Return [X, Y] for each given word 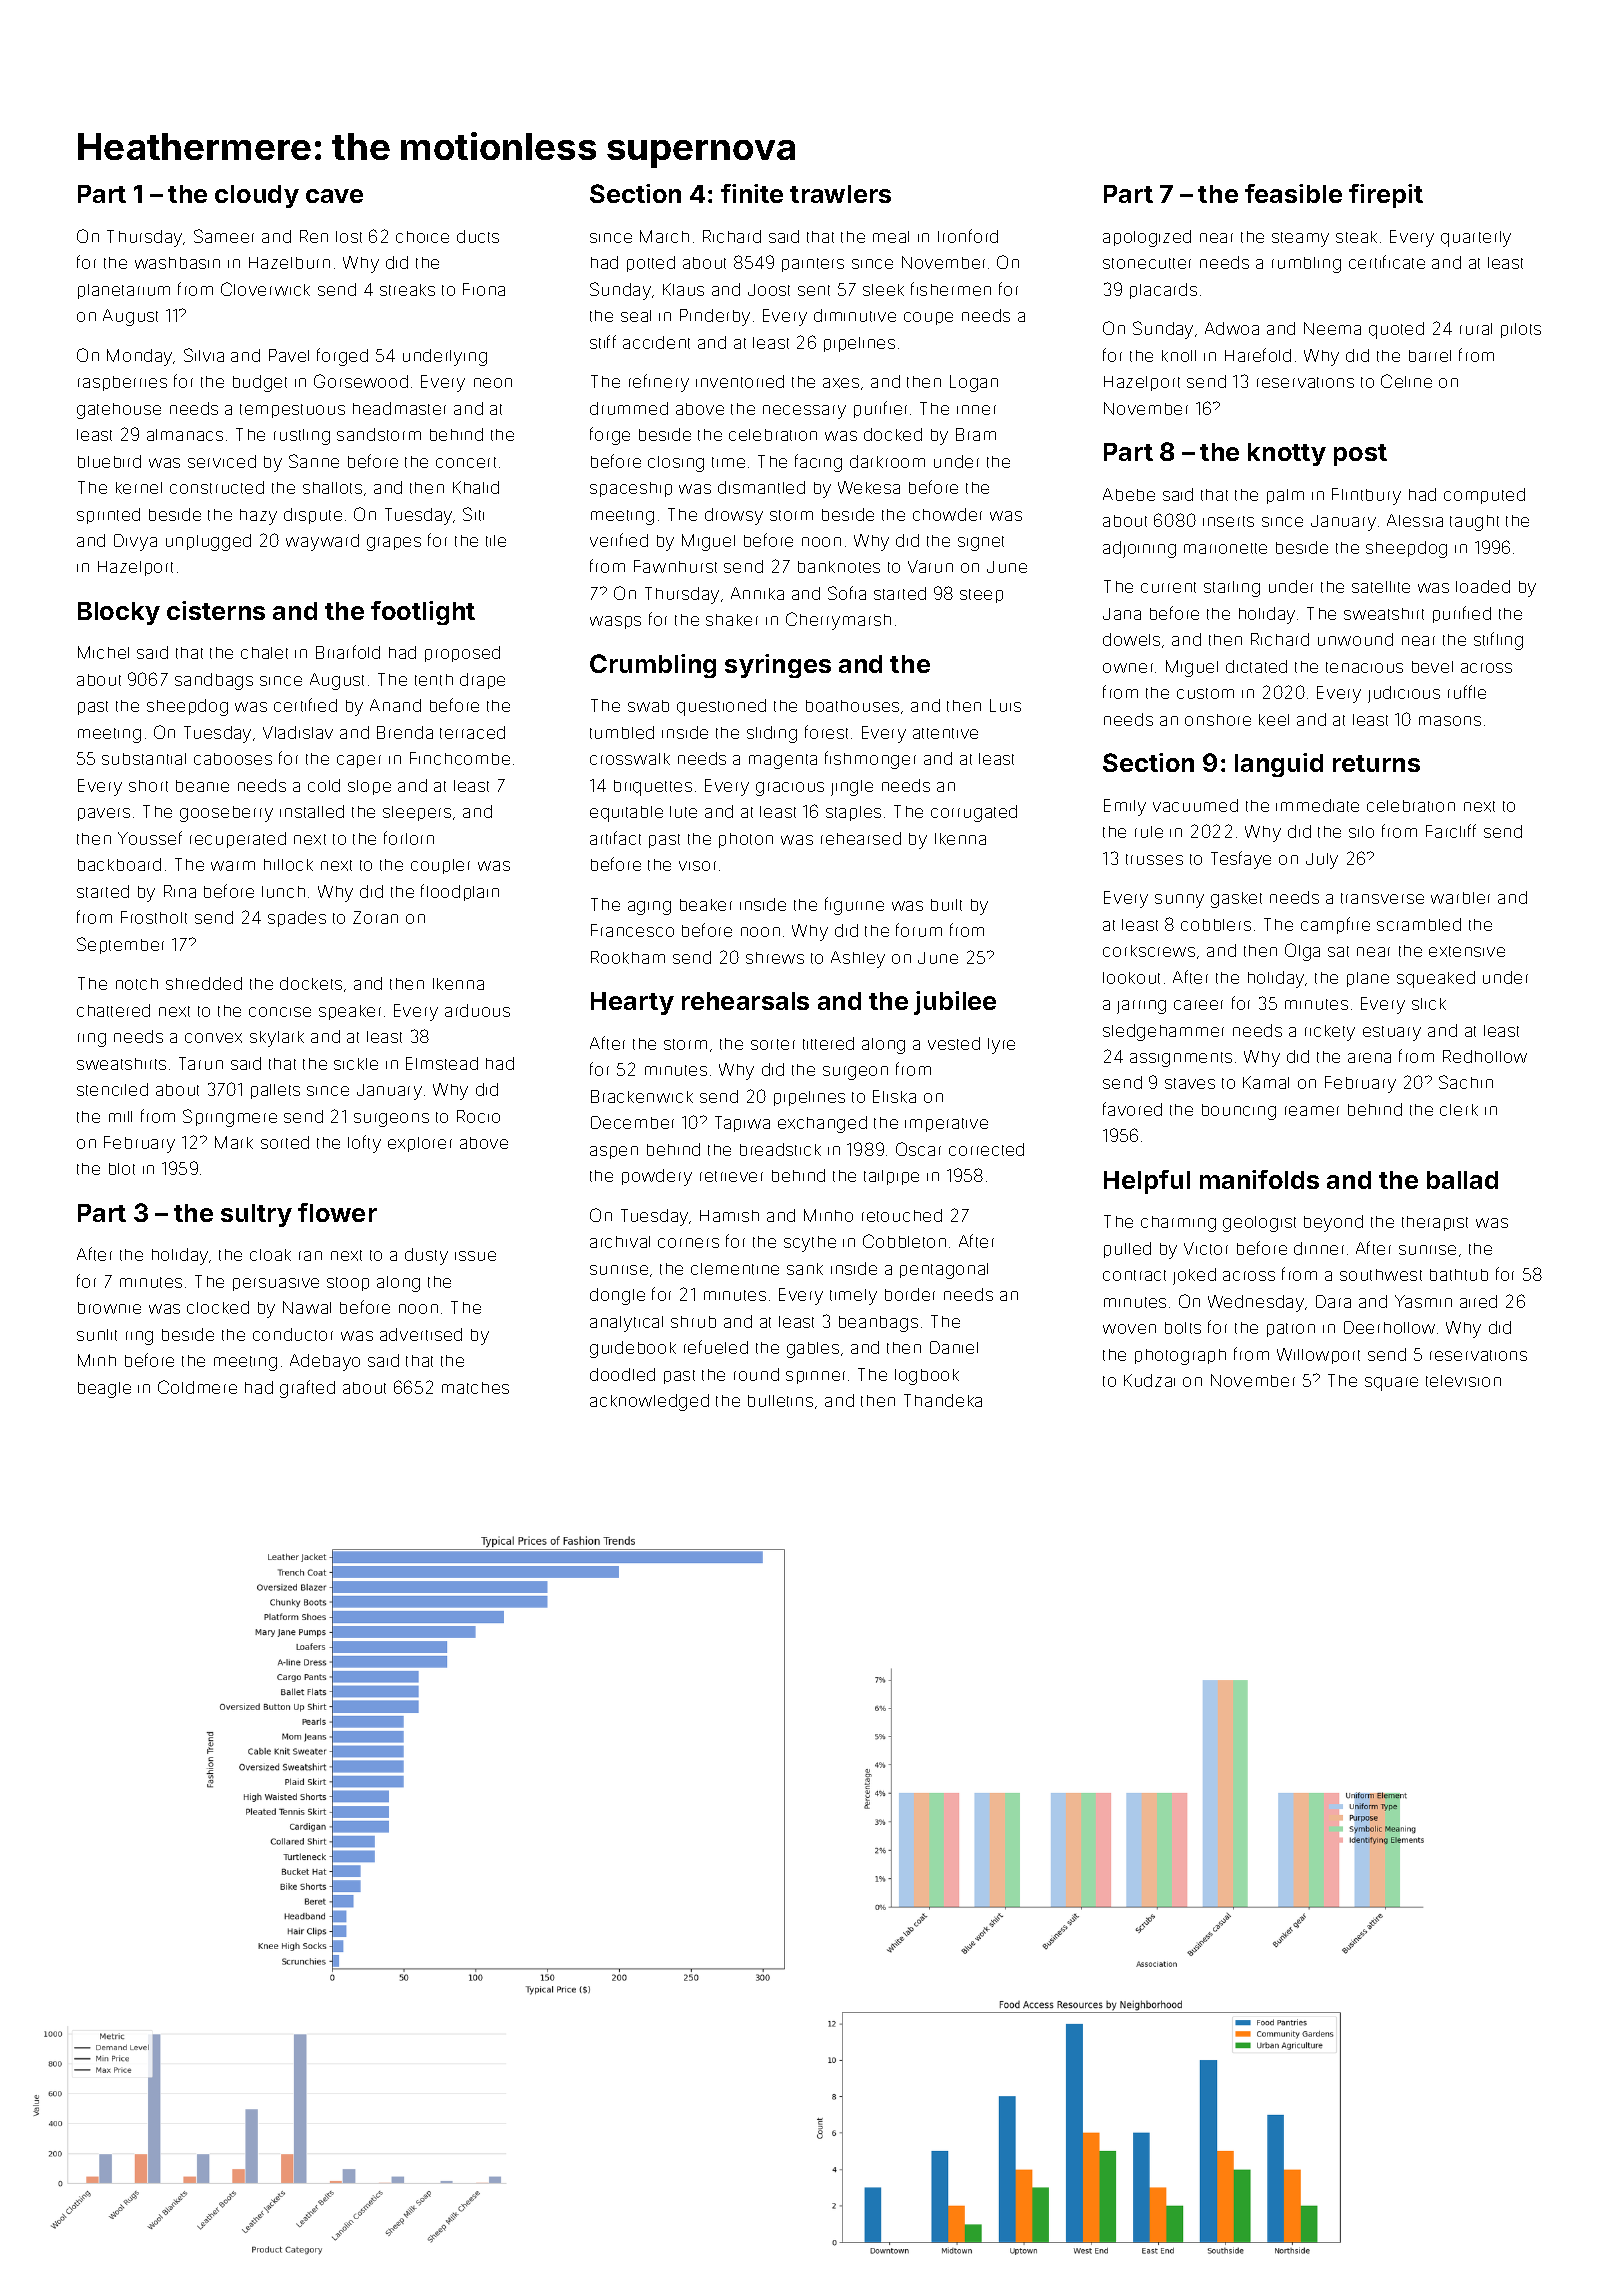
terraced [472, 732]
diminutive [855, 315]
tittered [828, 1043]
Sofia [847, 593]
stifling [1498, 641]
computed [1484, 496]
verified [619, 540]
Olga [1302, 952]
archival [620, 1242]
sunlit [97, 1335]
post [1360, 455]
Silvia [204, 355]
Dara [1333, 1301]
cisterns [216, 610]
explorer [420, 1144]
